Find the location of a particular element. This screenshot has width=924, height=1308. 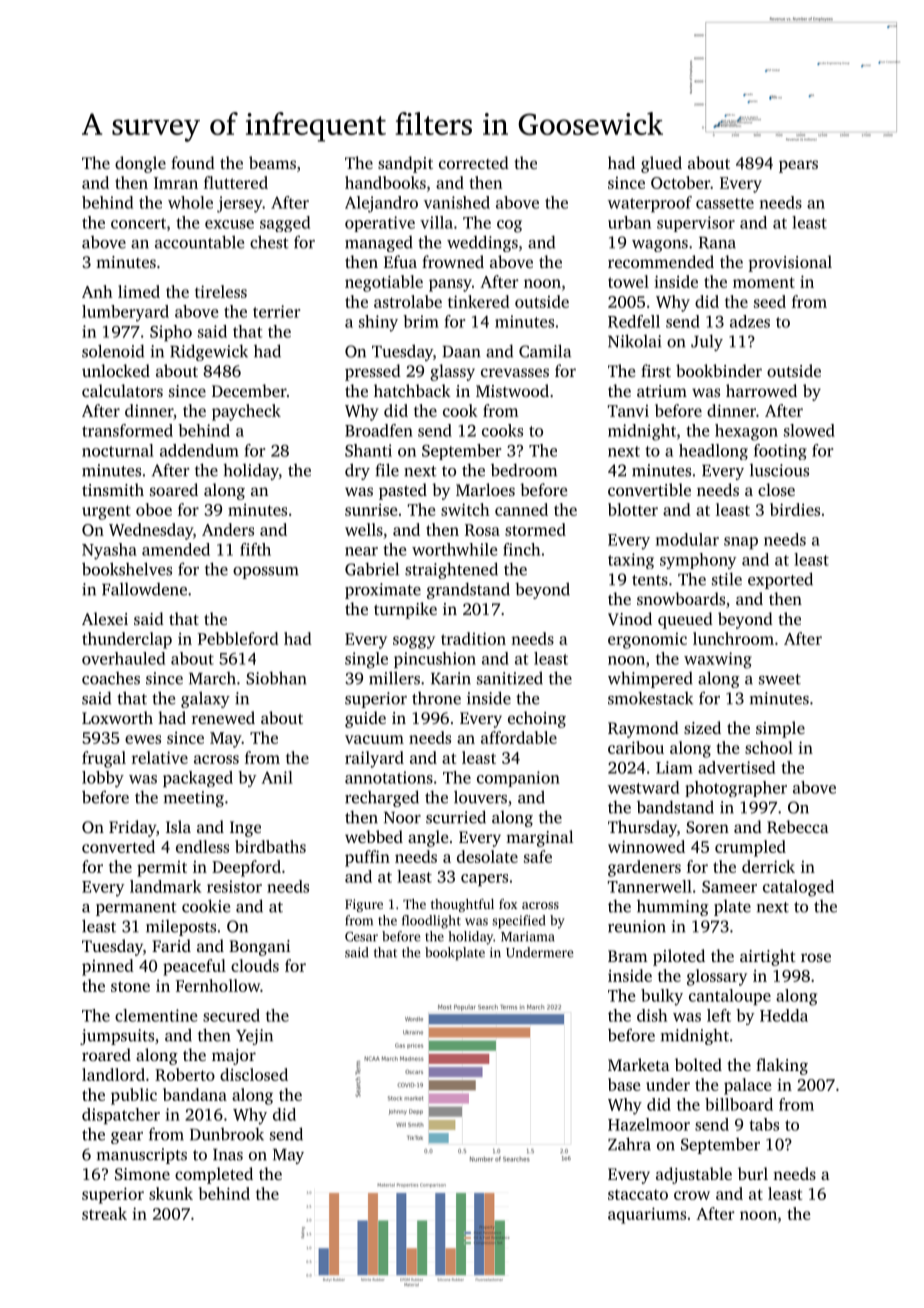

glued is located at coordinates (661, 164).
